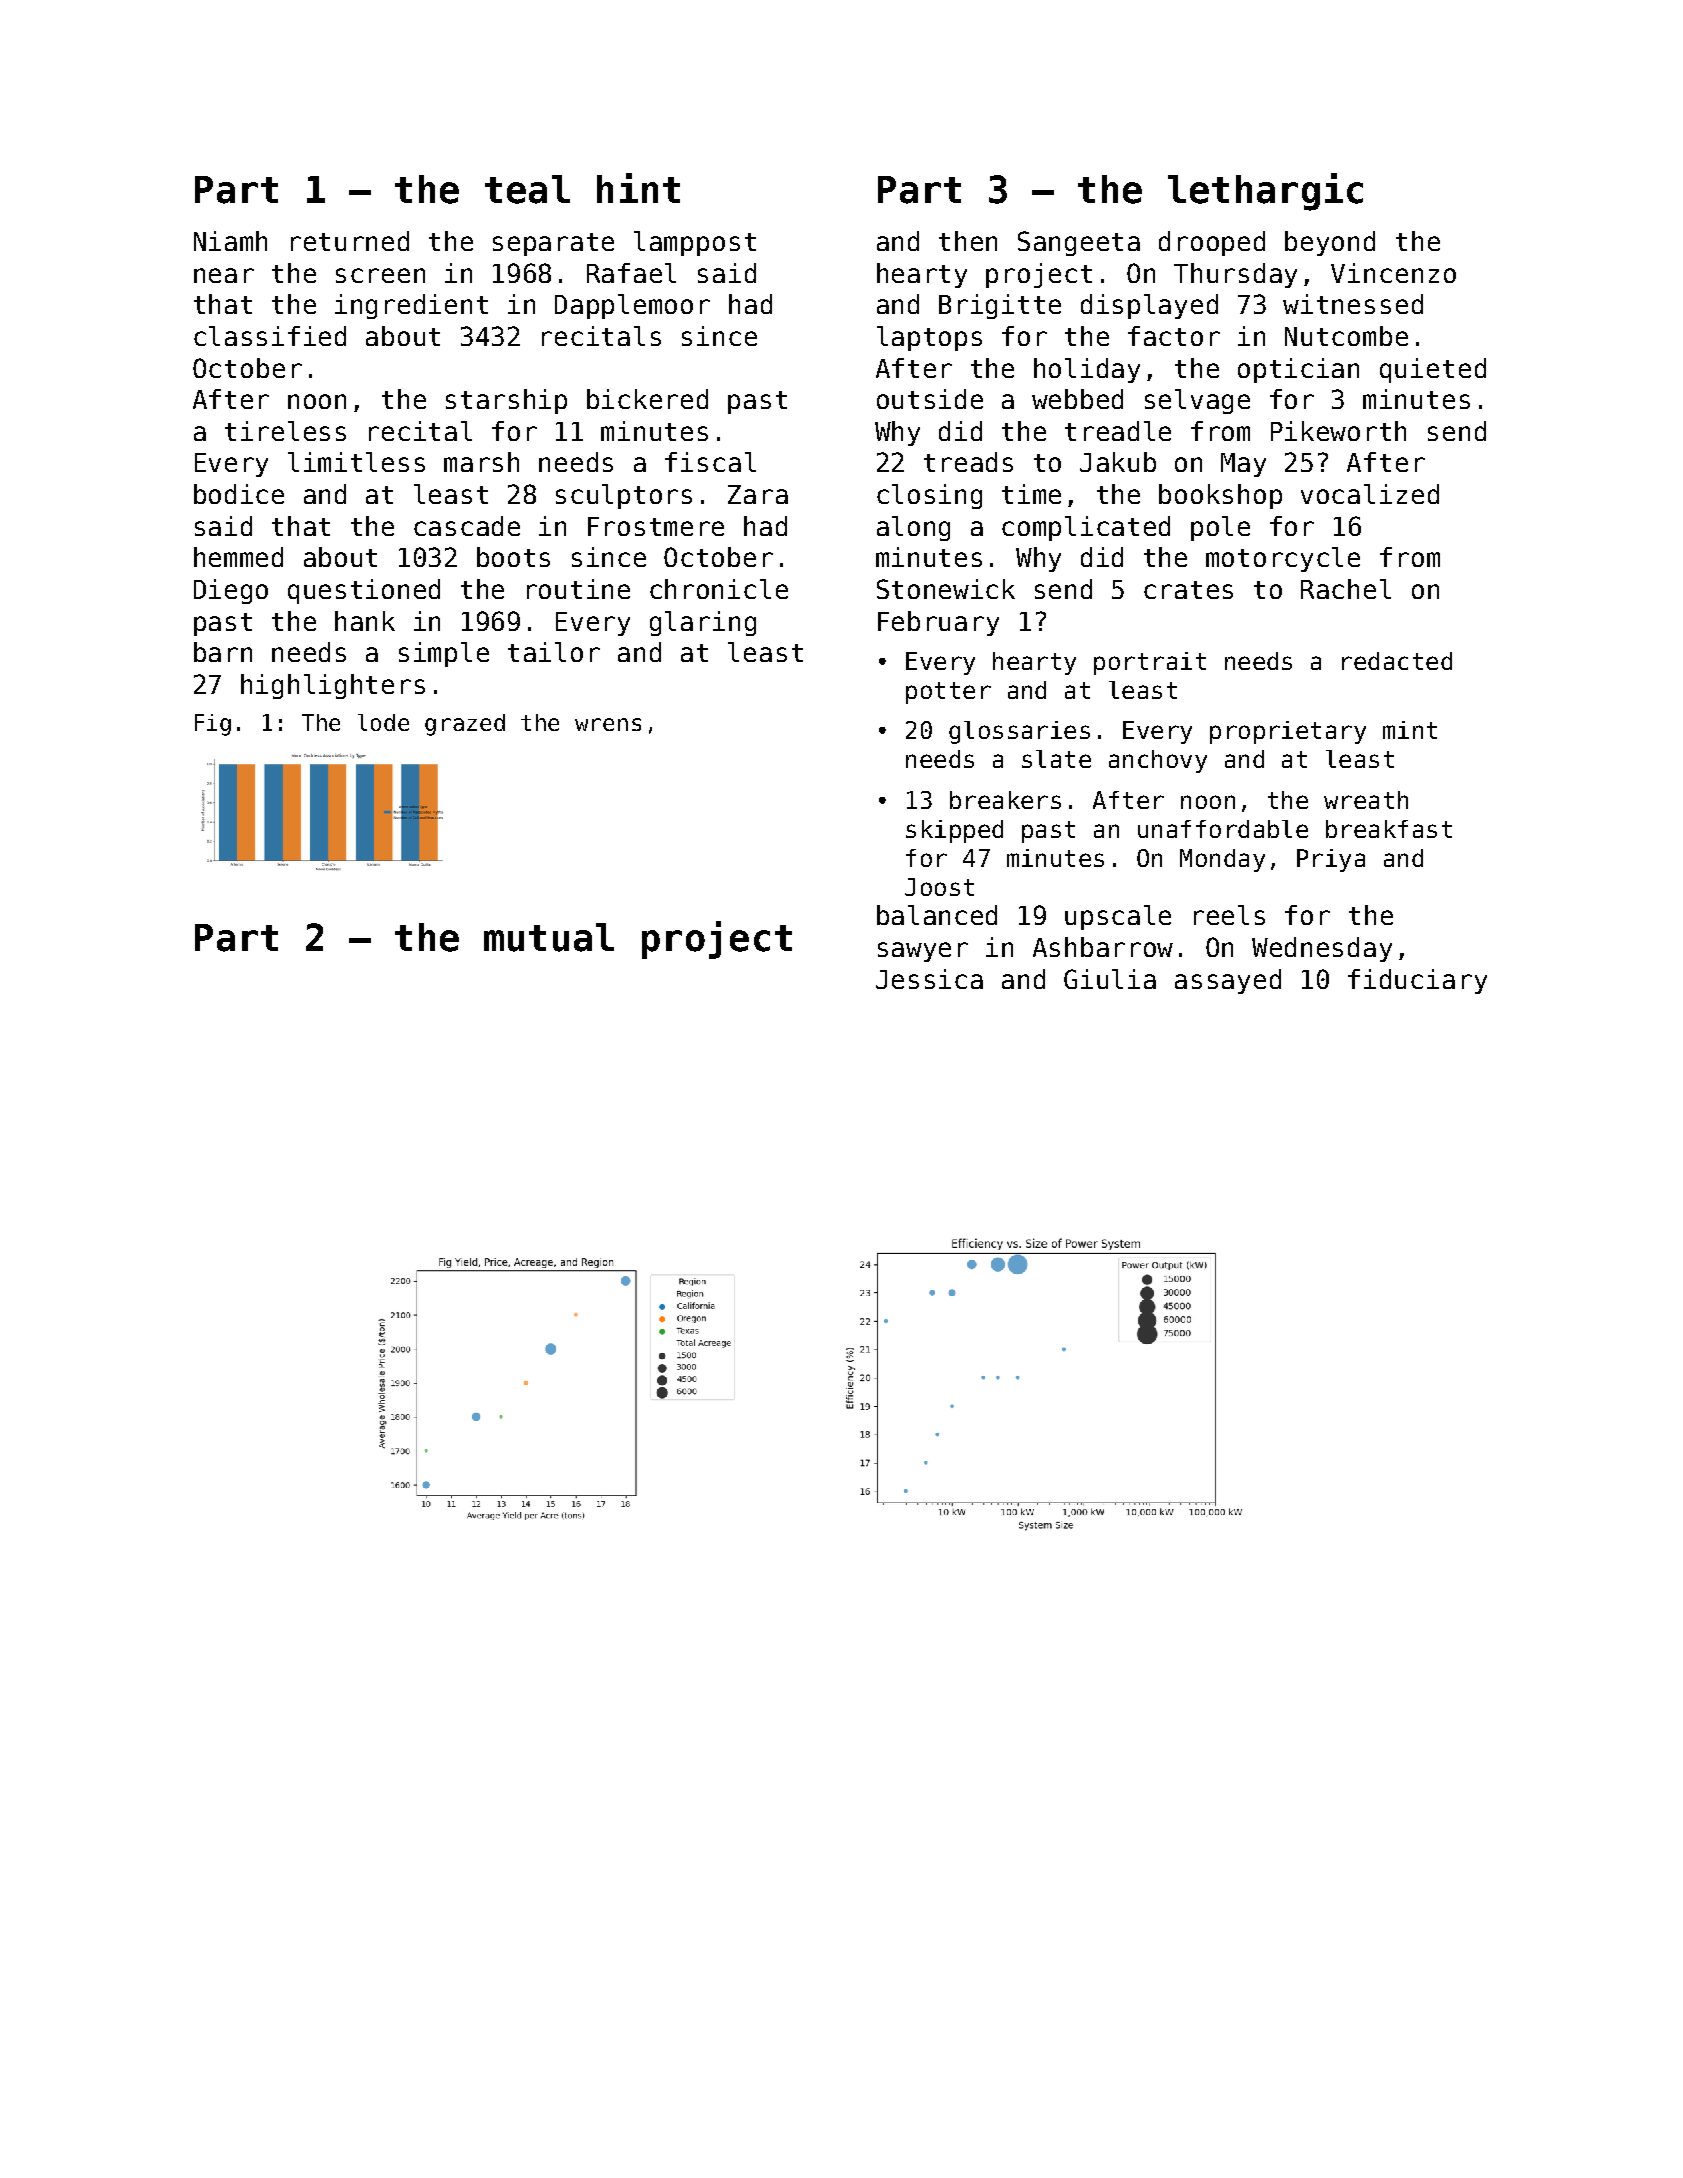  I want to click on routine, so click(578, 589).
